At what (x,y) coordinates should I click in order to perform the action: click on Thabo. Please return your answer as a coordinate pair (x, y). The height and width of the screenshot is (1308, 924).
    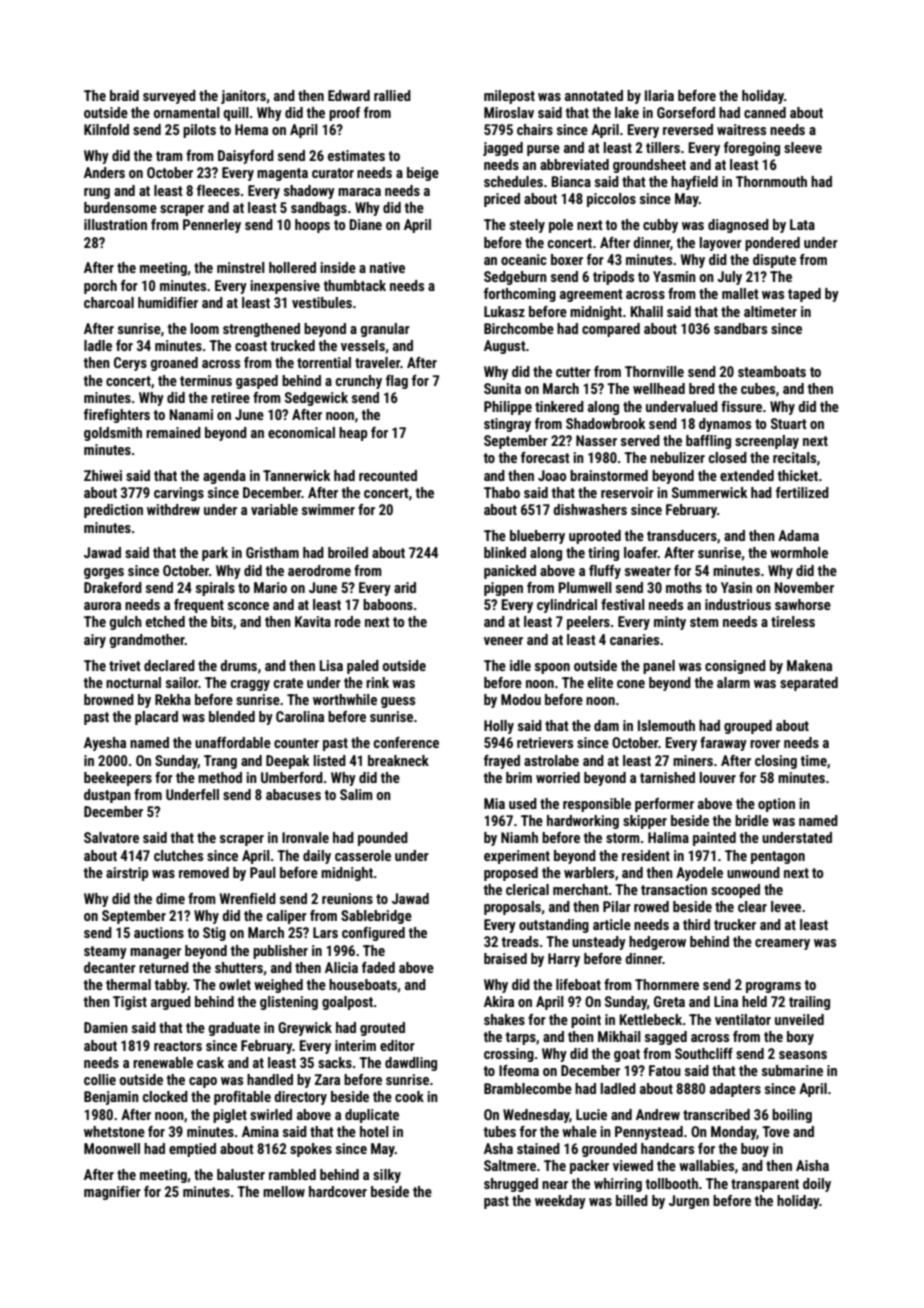
    Looking at the image, I should click on (502, 492).
